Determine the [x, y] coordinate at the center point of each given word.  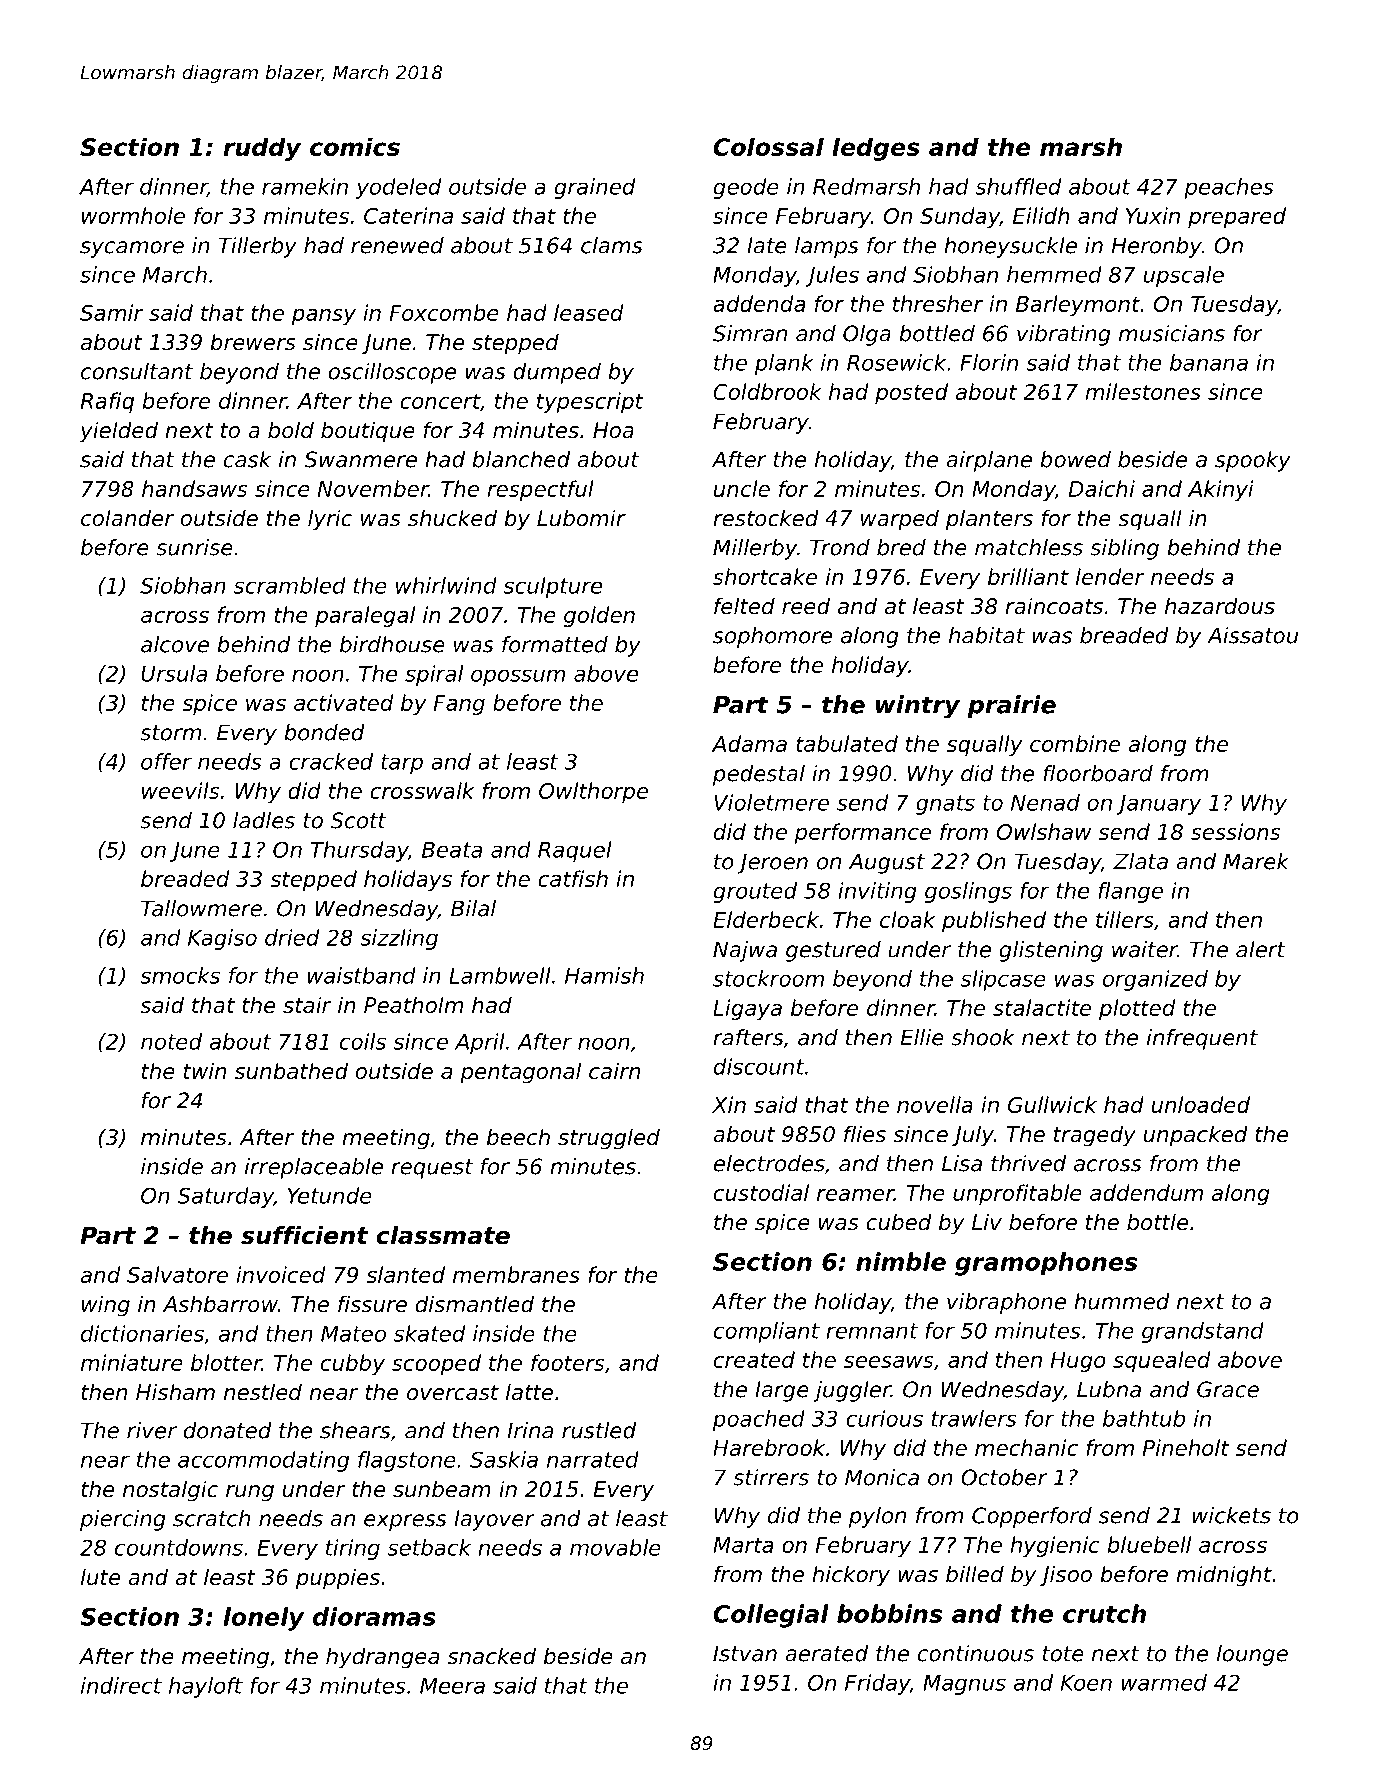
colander [127, 518]
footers [568, 1362]
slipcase [1003, 980]
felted [744, 606]
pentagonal [520, 1073]
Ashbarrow [220, 1304]
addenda [759, 303]
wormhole [133, 215]
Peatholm [413, 1005]
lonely [263, 1619]
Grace [1228, 1389]
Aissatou [1252, 635]
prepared [1237, 217]
